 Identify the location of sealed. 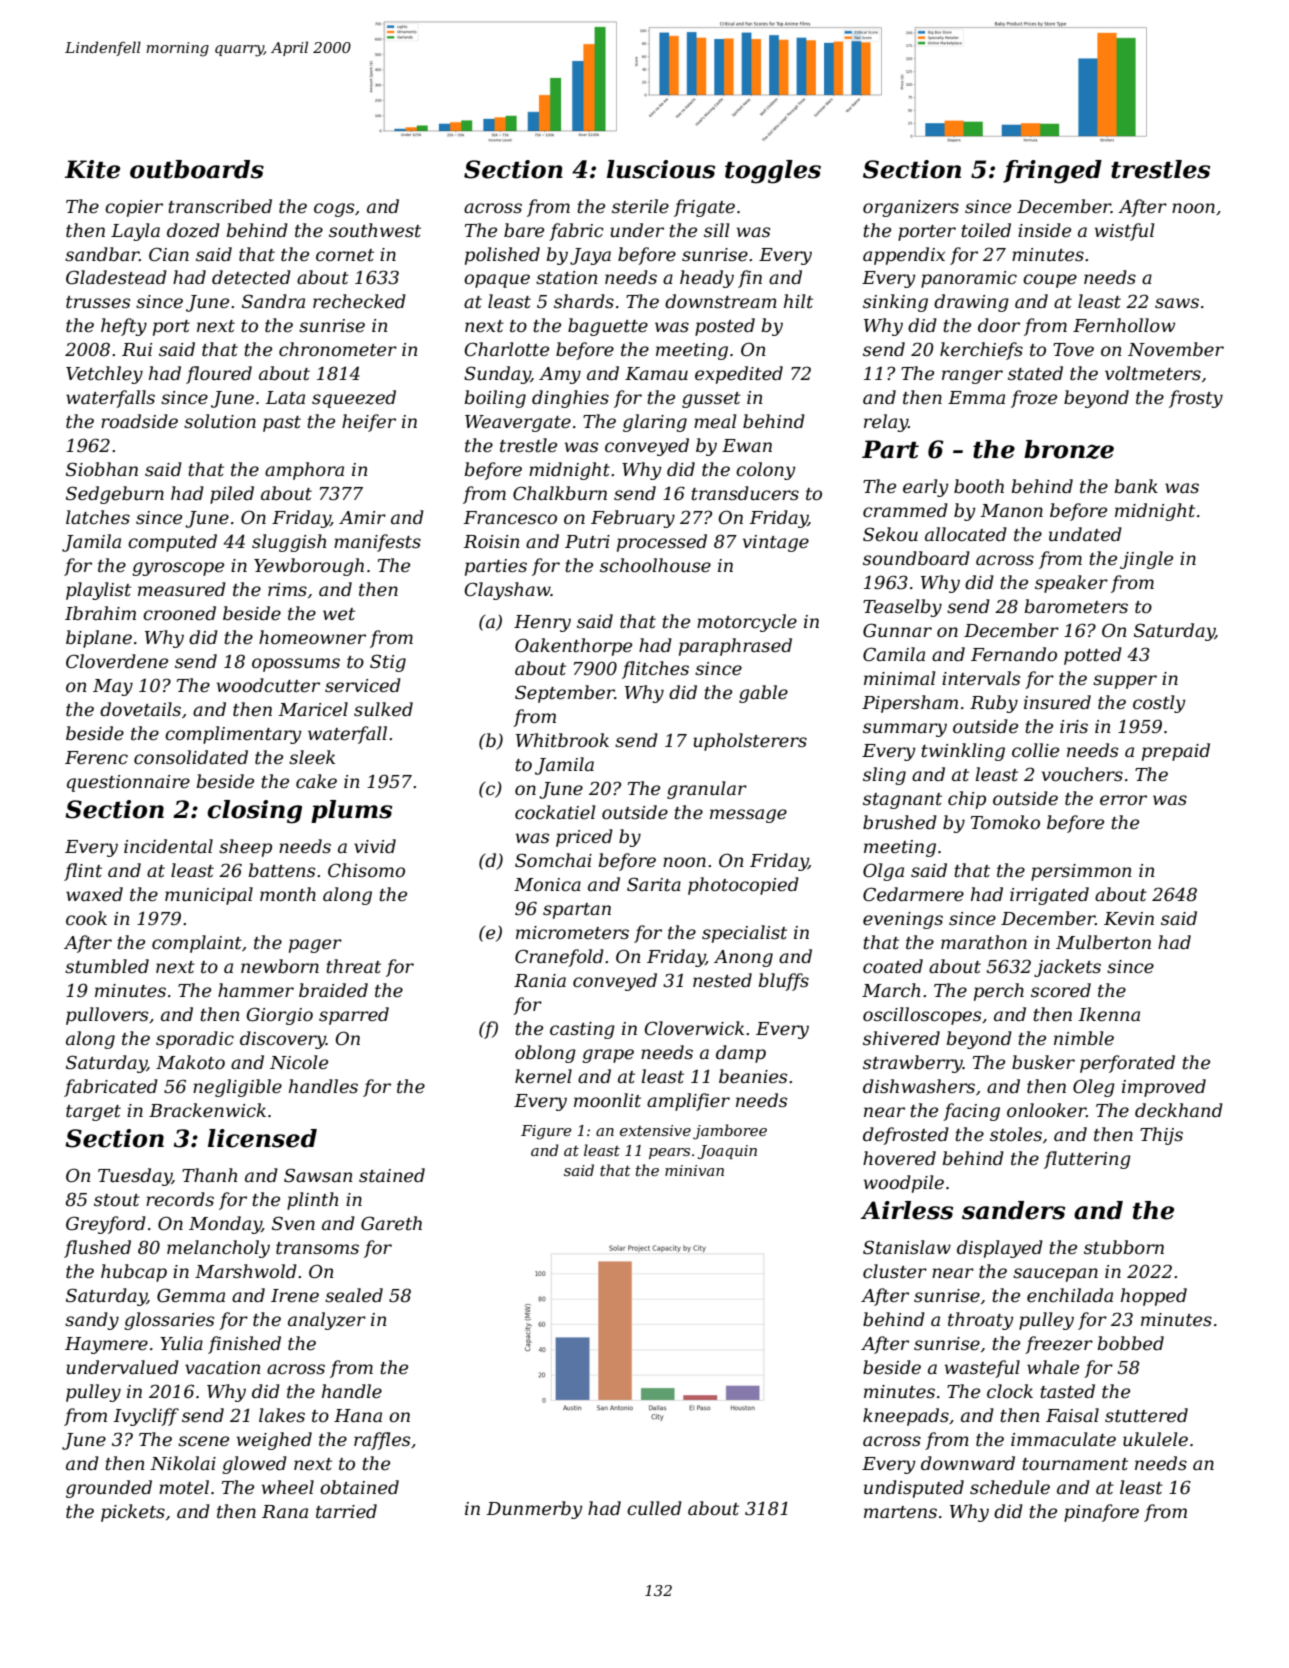
(354, 1295).
